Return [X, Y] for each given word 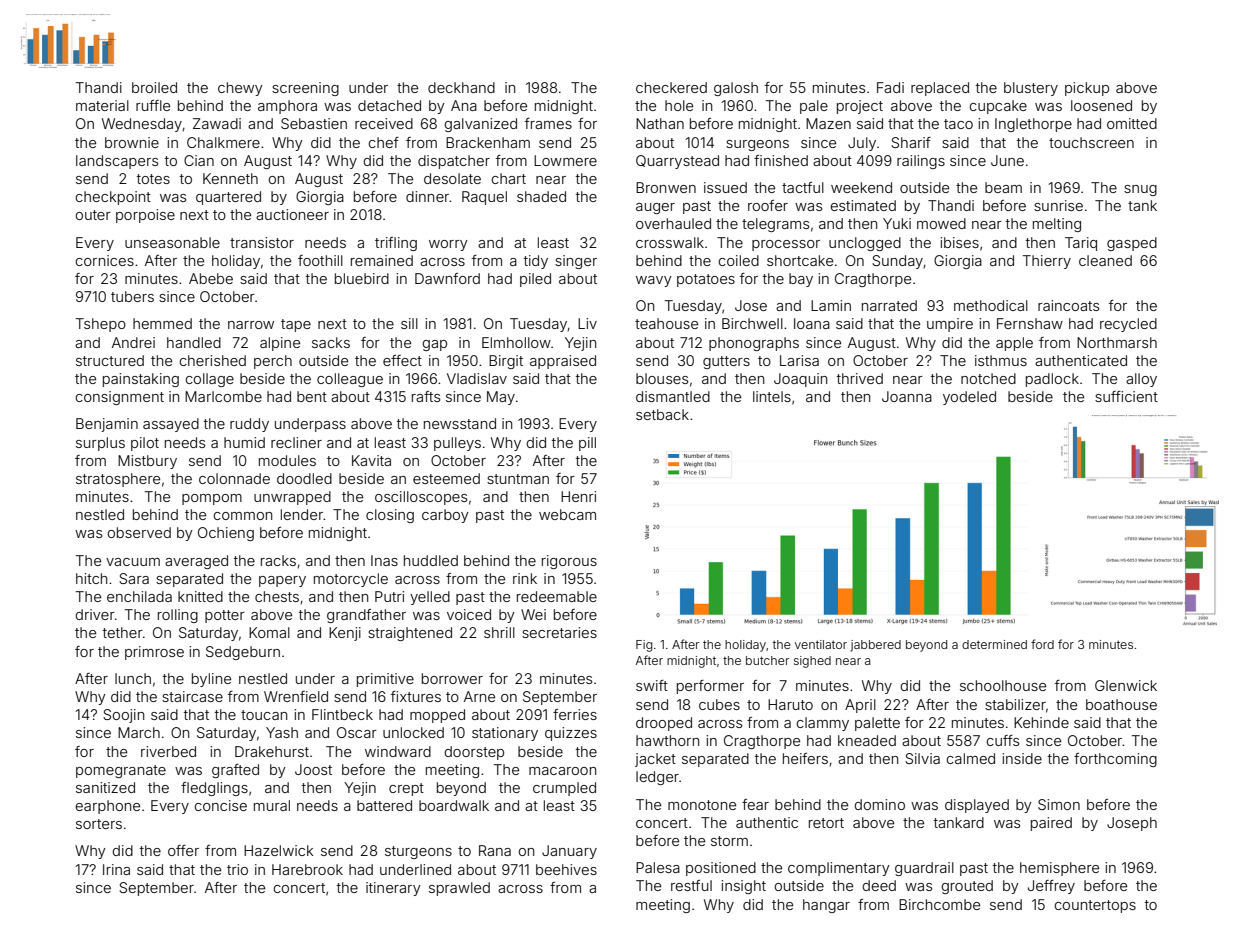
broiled [154, 87]
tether [123, 632]
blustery [1031, 89]
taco [958, 124]
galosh [736, 89]
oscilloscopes [421, 498]
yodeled [969, 398]
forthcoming [1115, 760]
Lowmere [565, 160]
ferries [575, 714]
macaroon [562, 771]
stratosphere [118, 480]
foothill [320, 260]
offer [183, 850]
